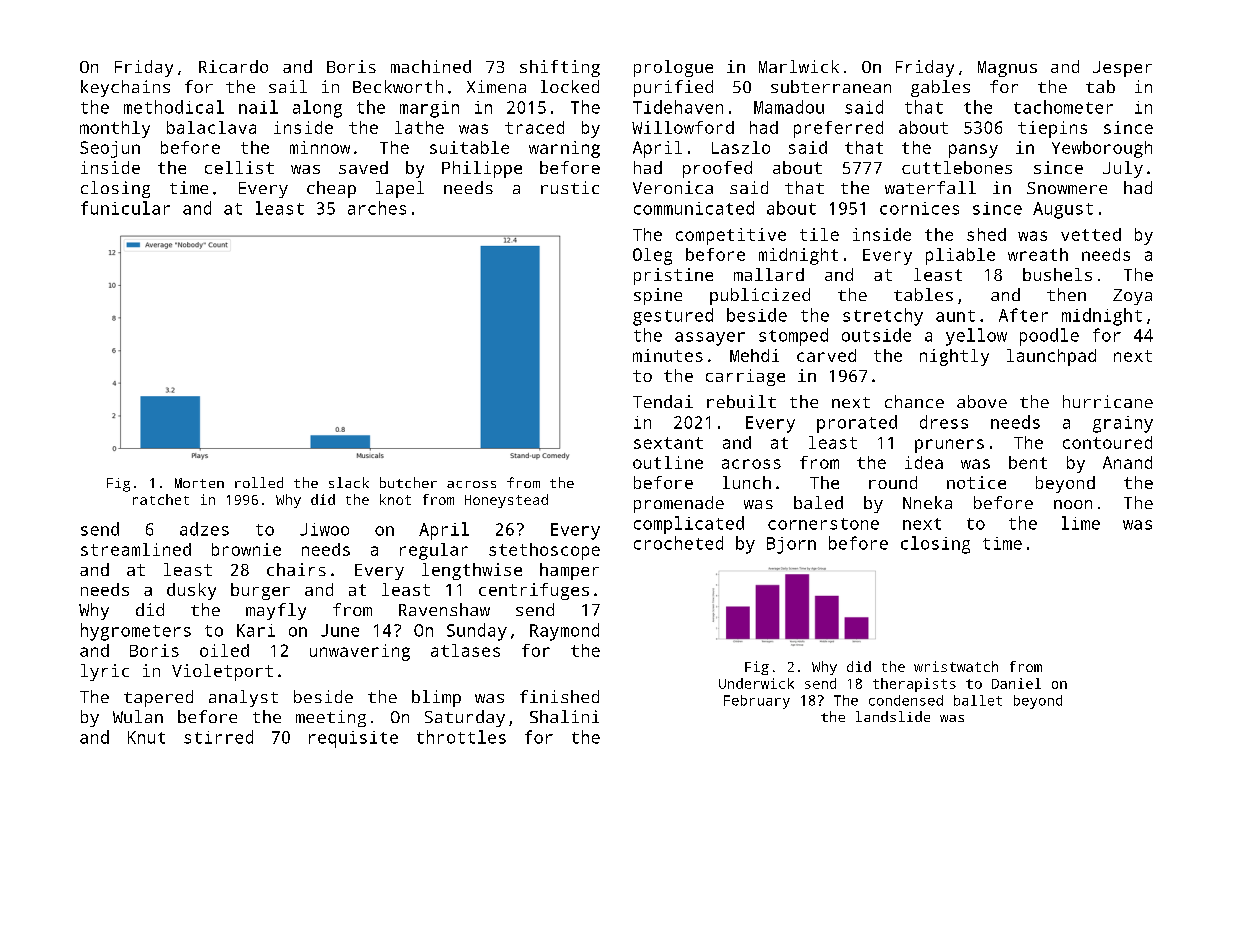 The height and width of the document is (952, 1233). Describe the element at coordinates (431, 66) in the document. I see `machined` at that location.
